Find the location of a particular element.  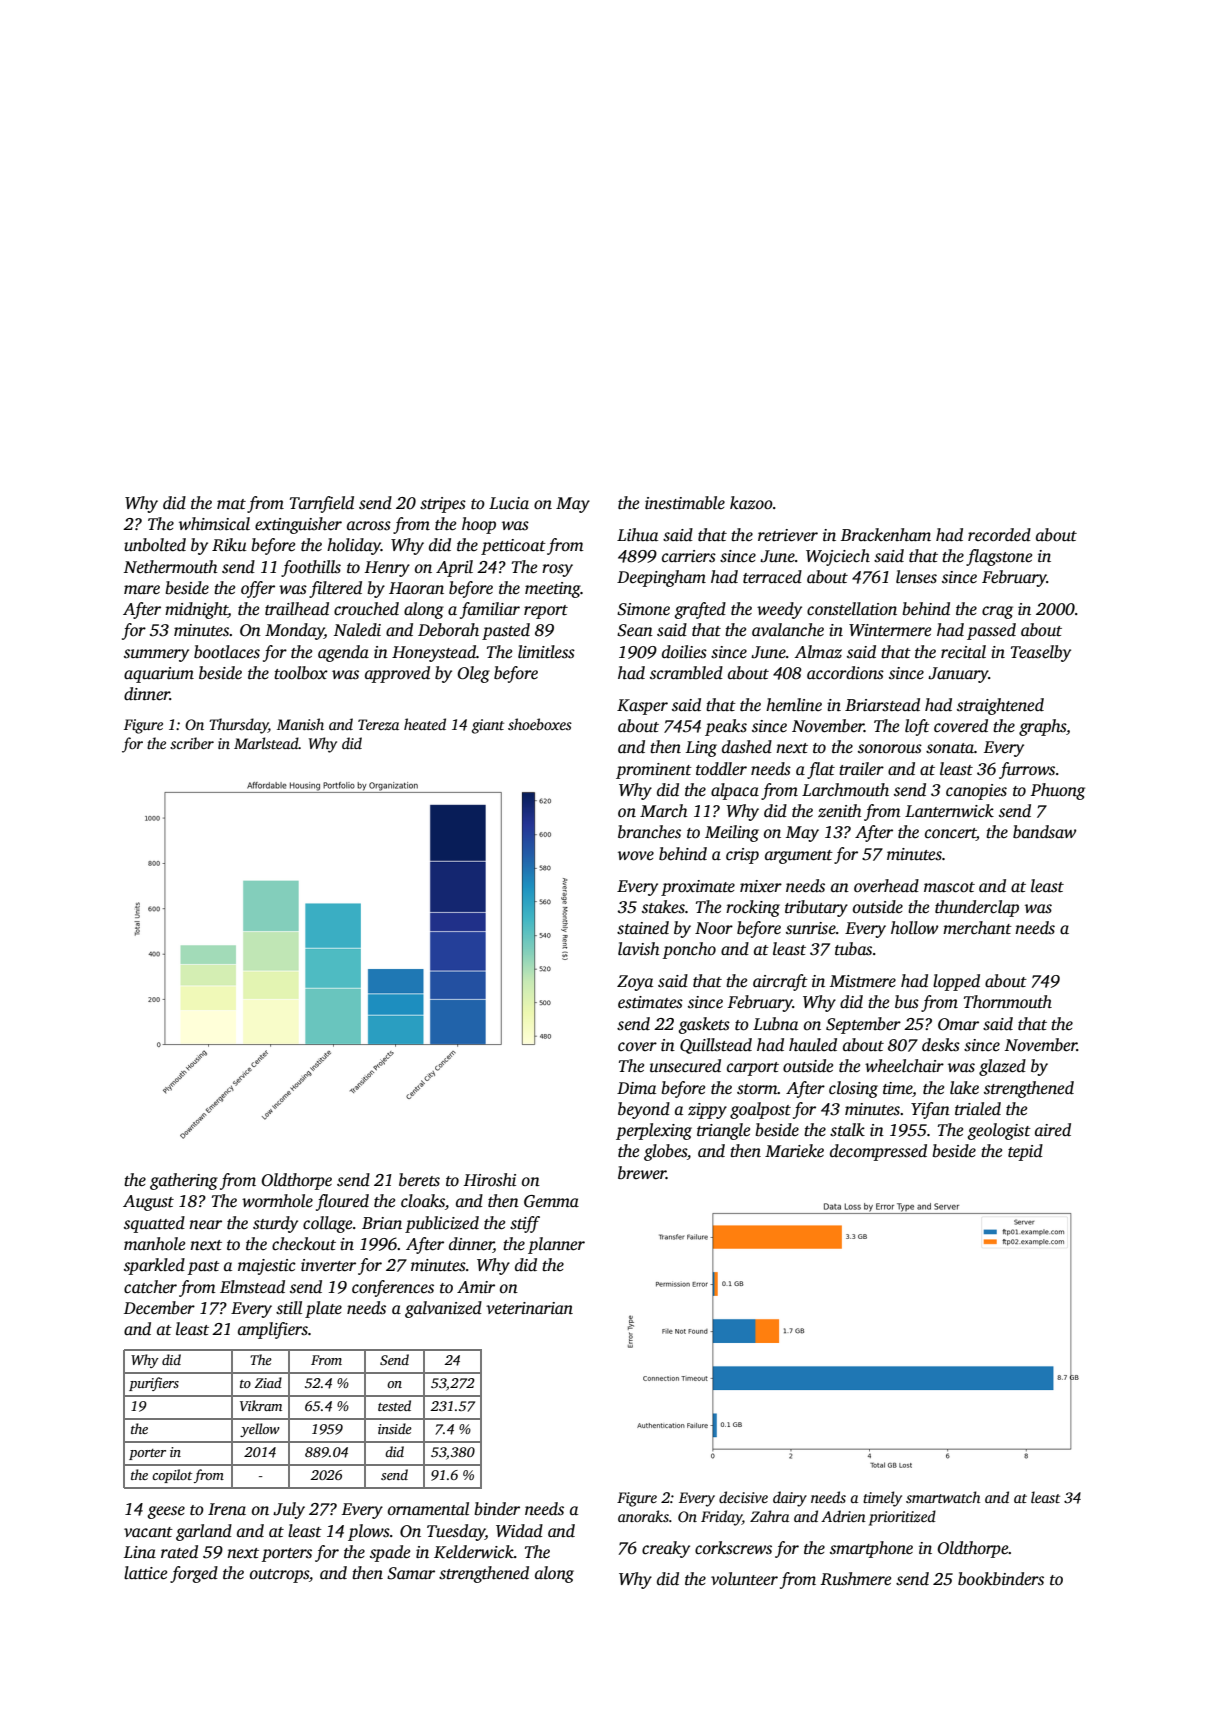

anoraks is located at coordinates (643, 1516).
